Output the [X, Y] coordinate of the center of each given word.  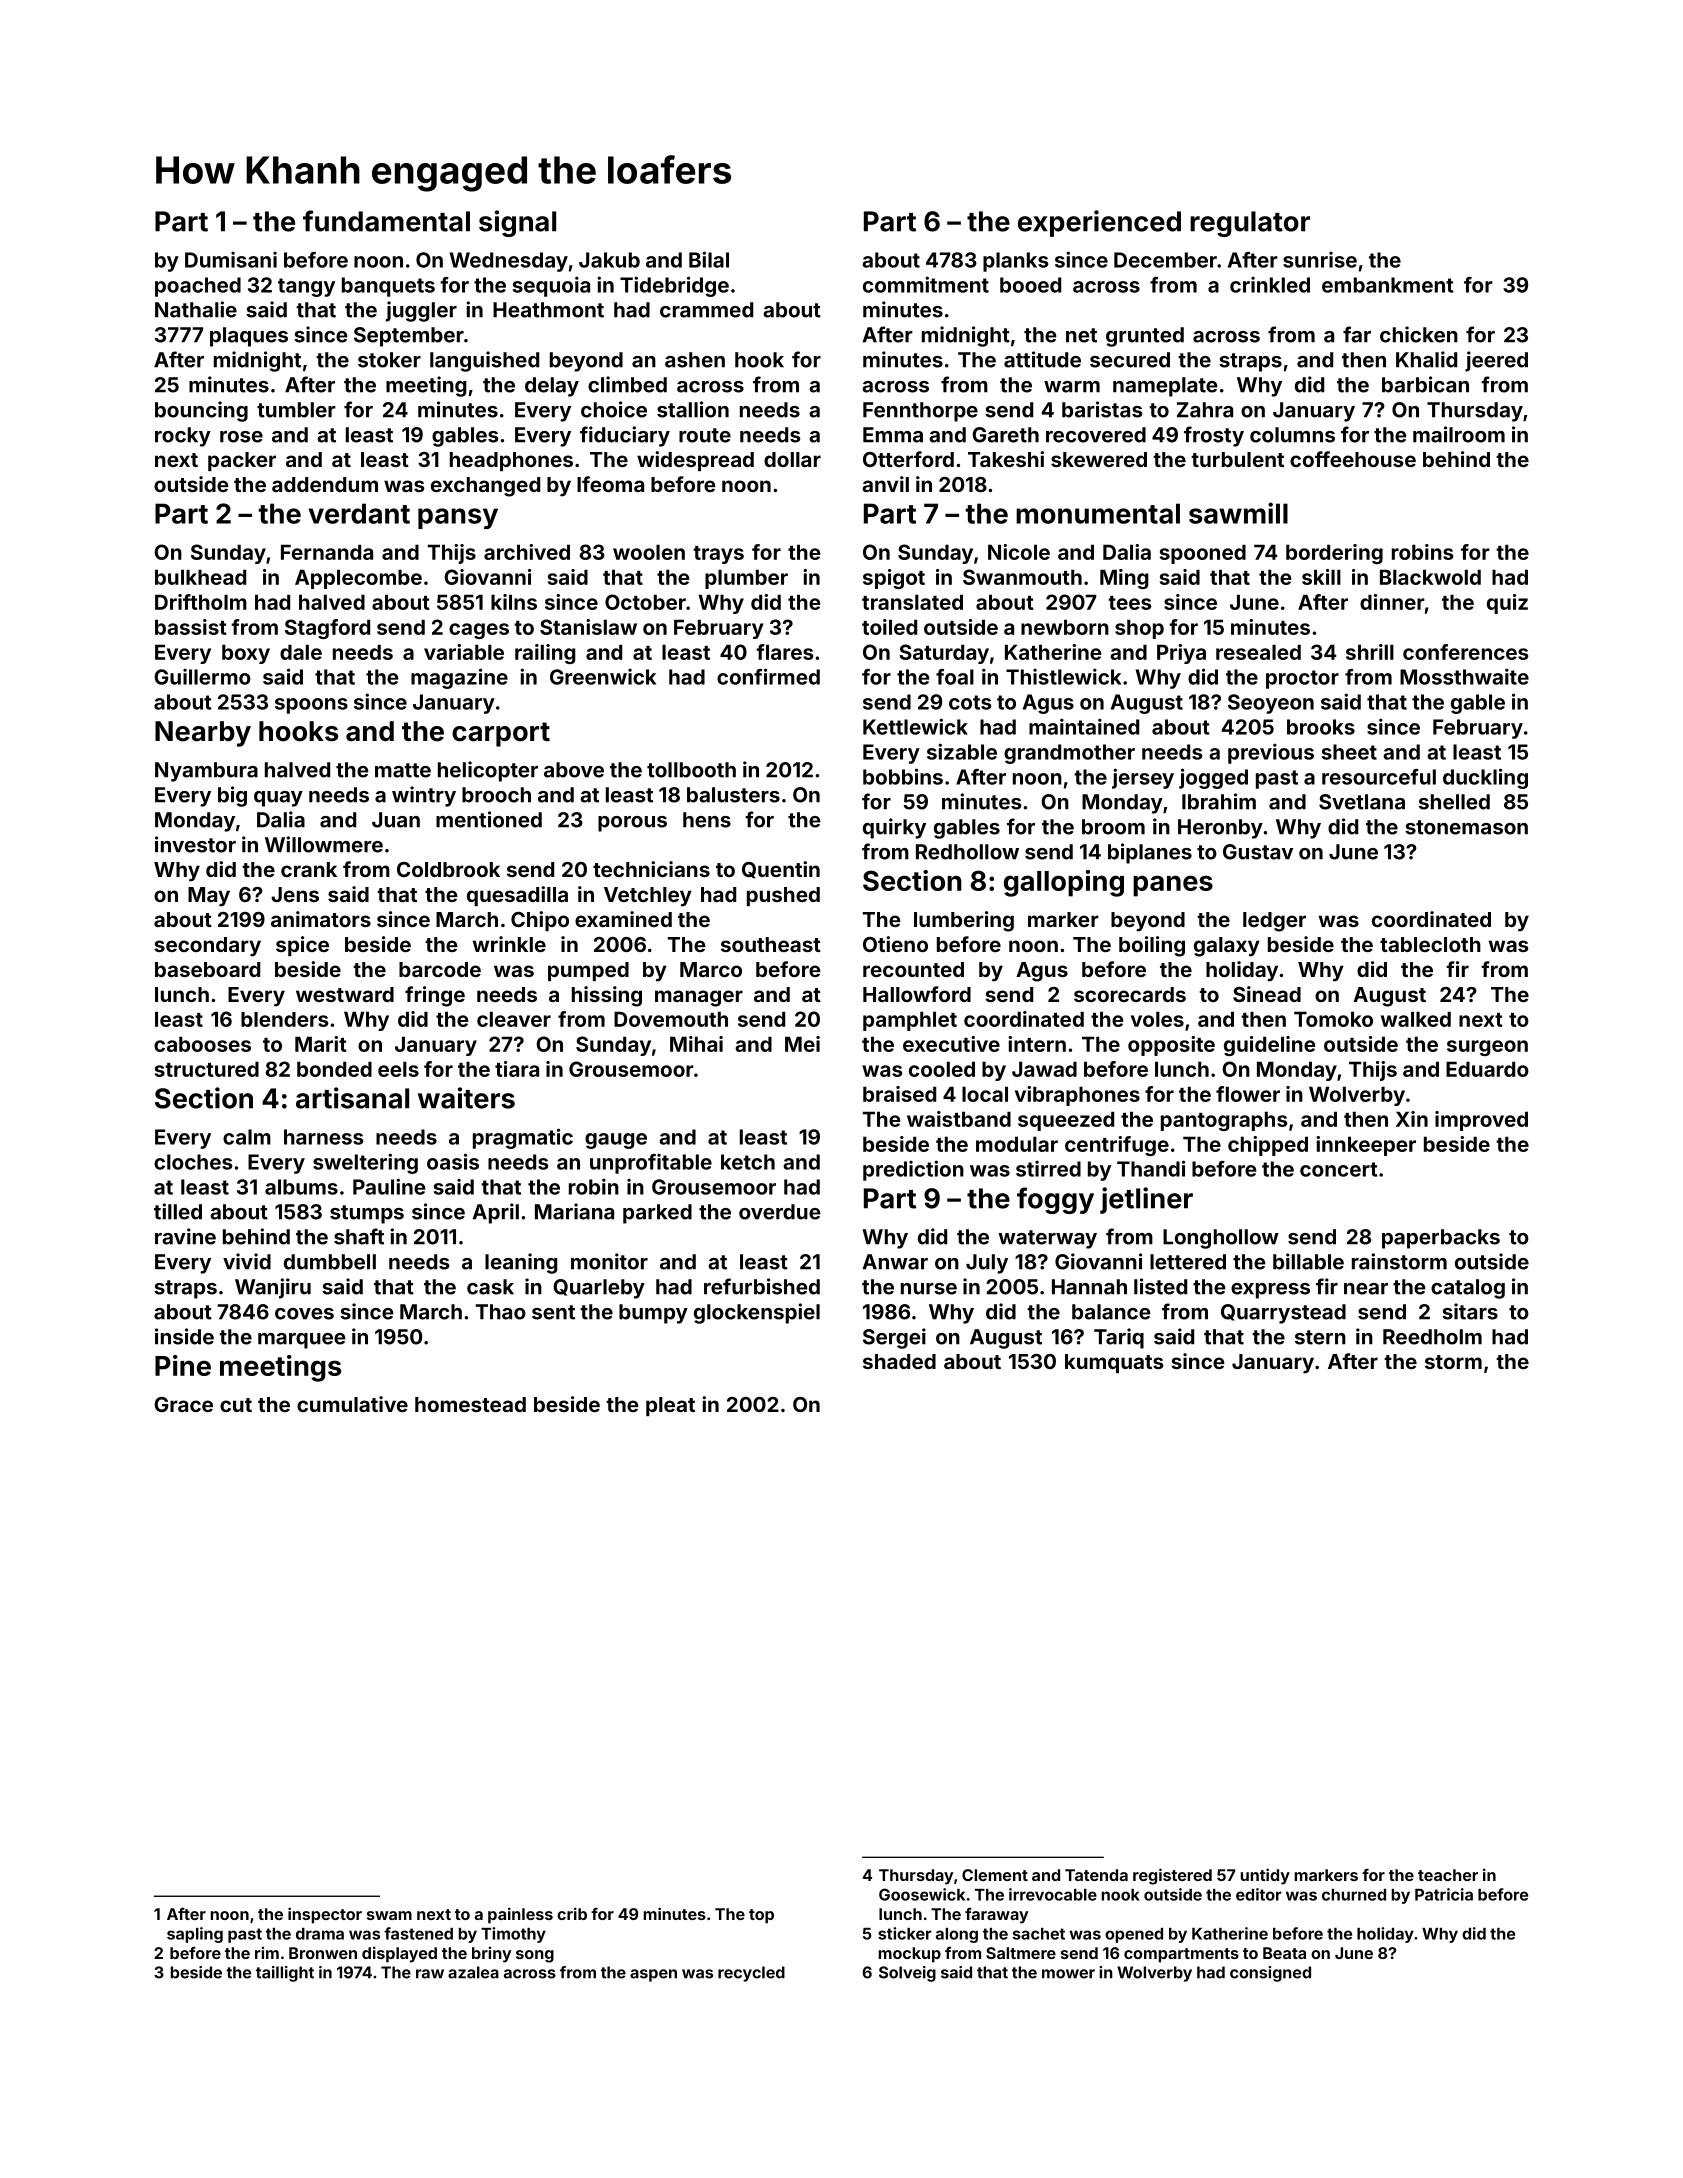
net [1081, 335]
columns [1292, 435]
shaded [899, 1361]
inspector [325, 1915]
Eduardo [1487, 1069]
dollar [792, 459]
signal [517, 223]
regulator [1250, 224]
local [985, 1094]
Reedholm [1432, 1337]
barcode [440, 969]
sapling [195, 1935]
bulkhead [200, 577]
